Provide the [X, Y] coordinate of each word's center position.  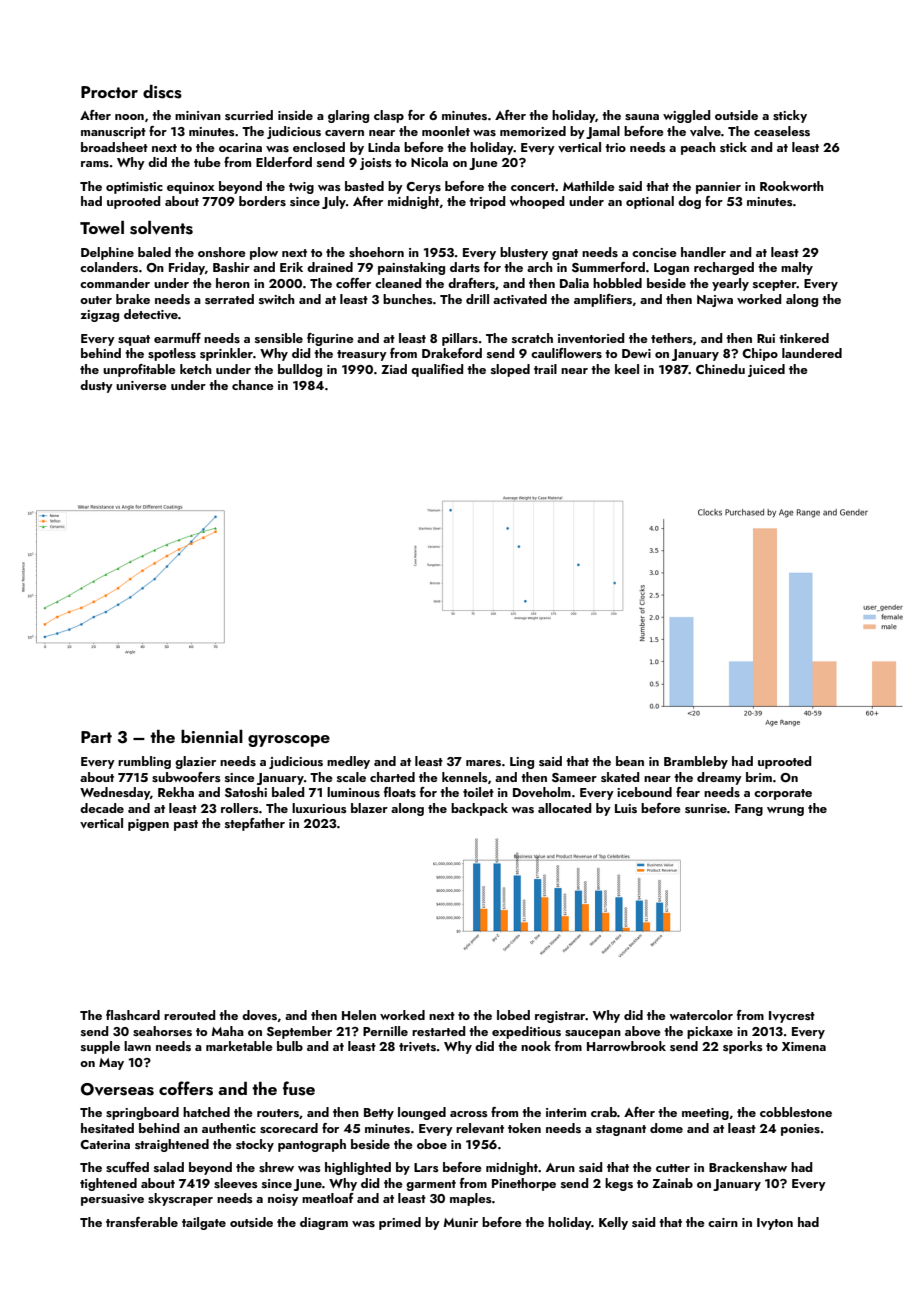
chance [253, 385]
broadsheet [114, 147]
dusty [96, 386]
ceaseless [782, 131]
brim [759, 777]
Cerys [423, 188]
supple [100, 1047]
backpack [479, 809]
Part [96, 737]
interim [566, 1112]
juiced [766, 370]
